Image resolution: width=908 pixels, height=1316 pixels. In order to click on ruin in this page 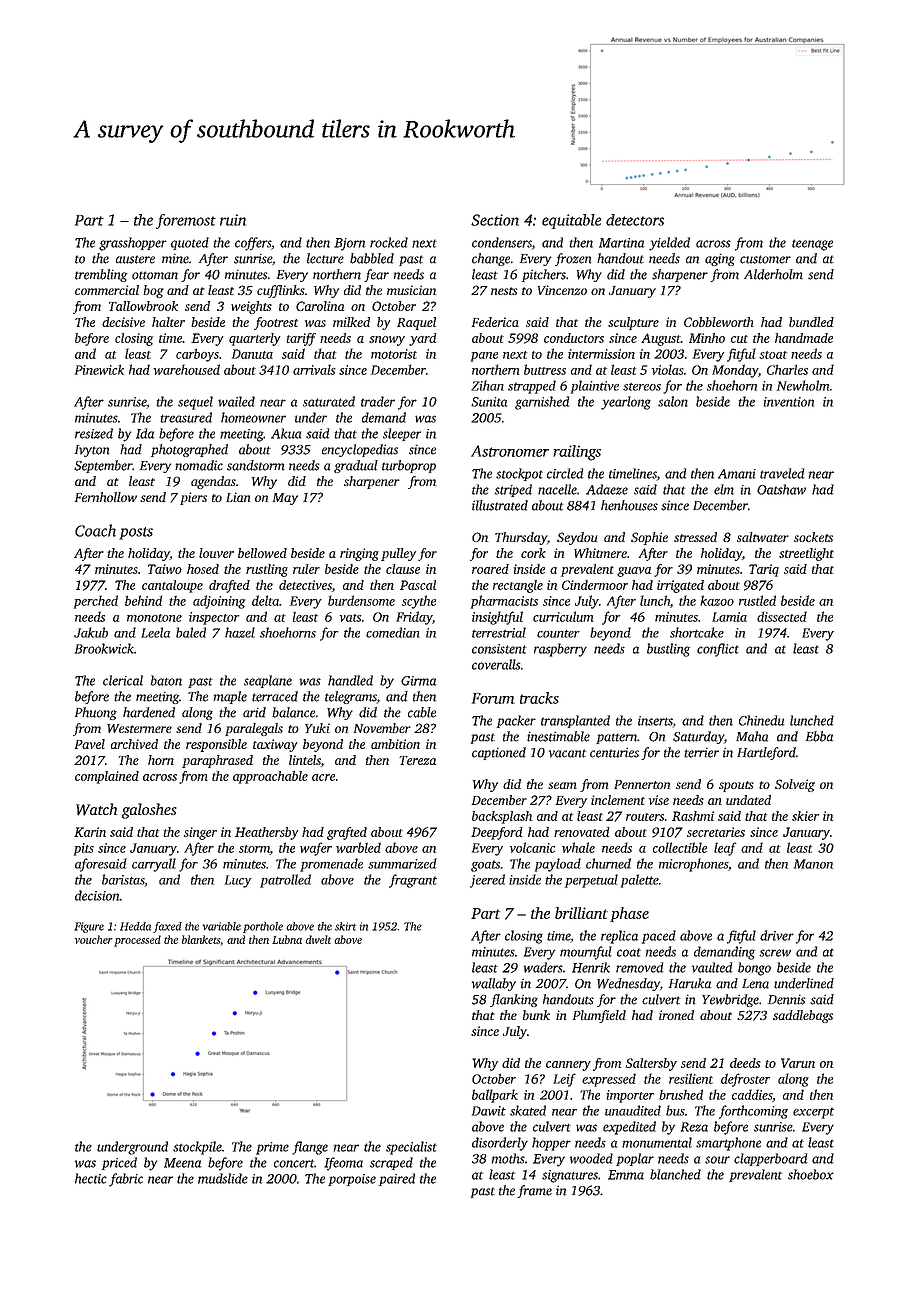, I will do `click(233, 220)`.
